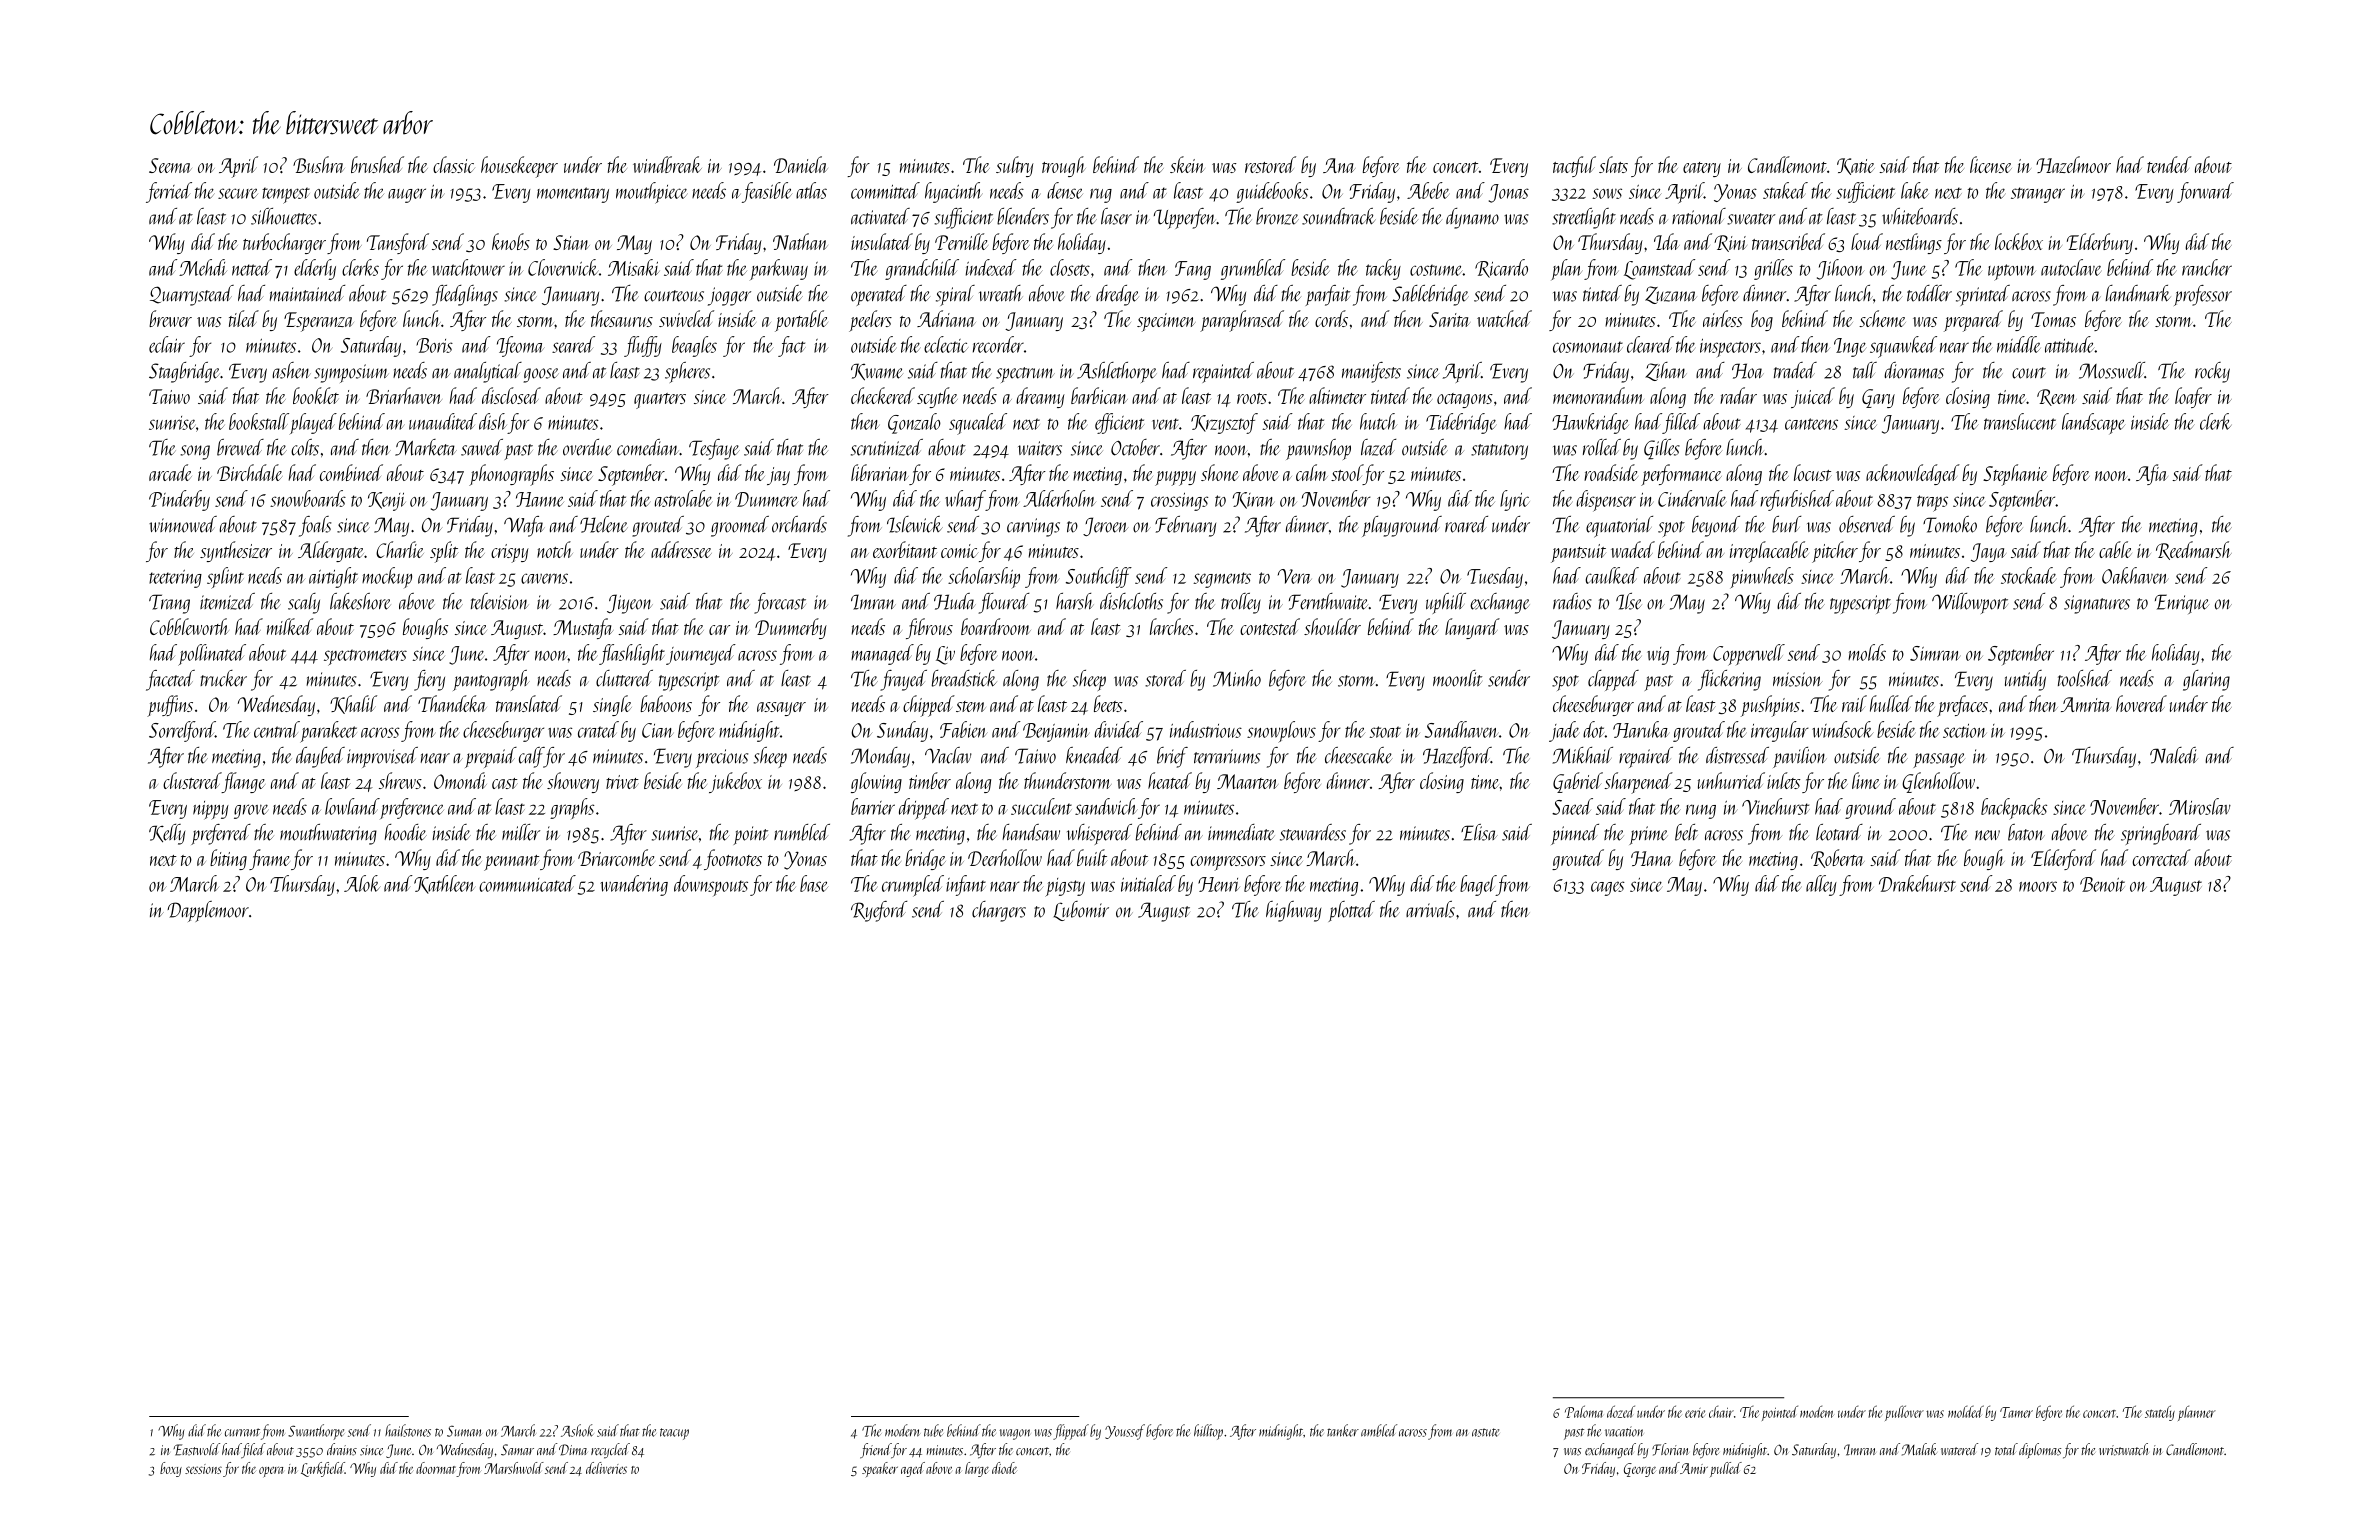  Describe the element at coordinates (577, 1430) in the screenshot. I see `Ashok` at that location.
